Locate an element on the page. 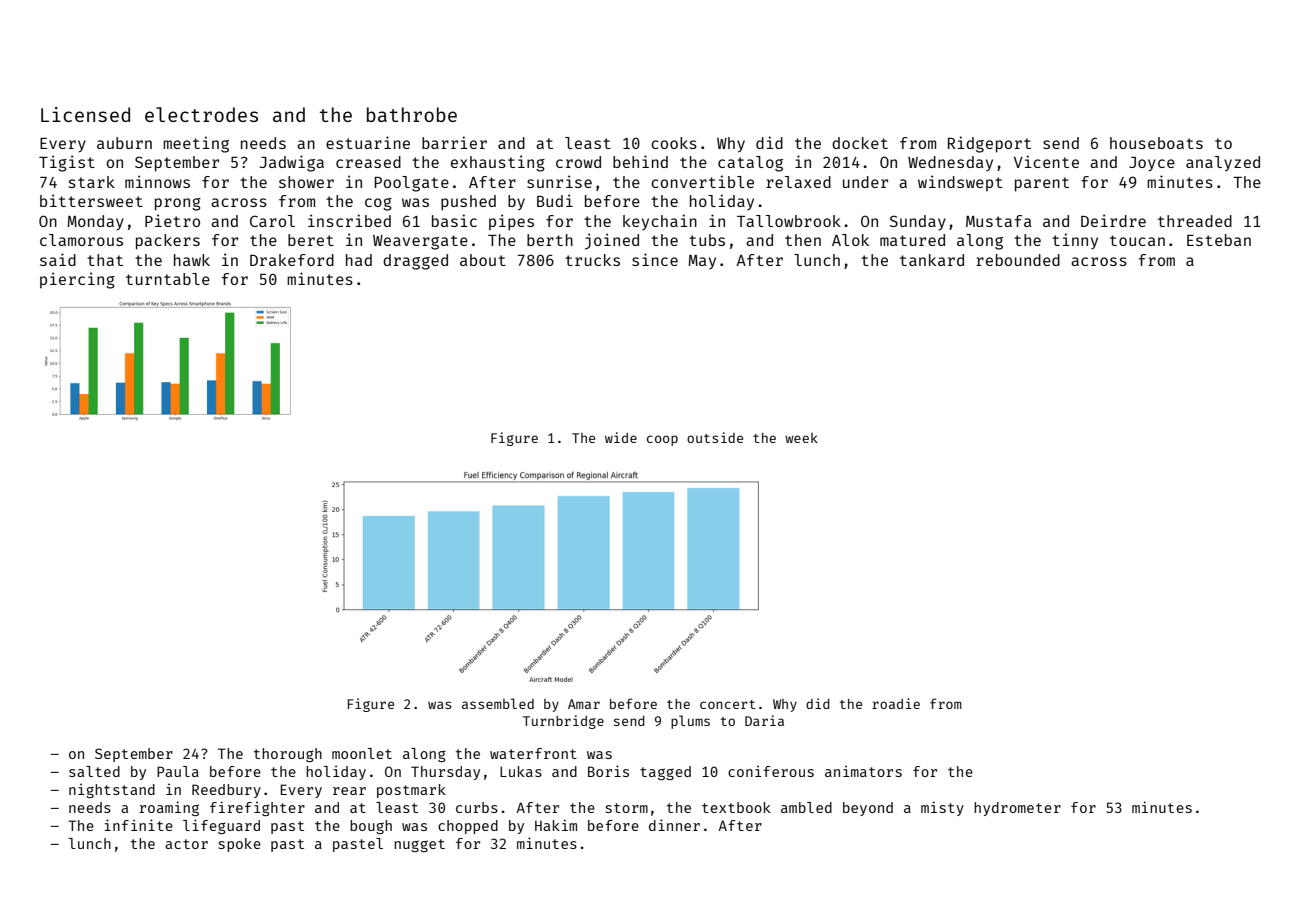 The width and height of the image is (1308, 924). roadie is located at coordinates (896, 703).
